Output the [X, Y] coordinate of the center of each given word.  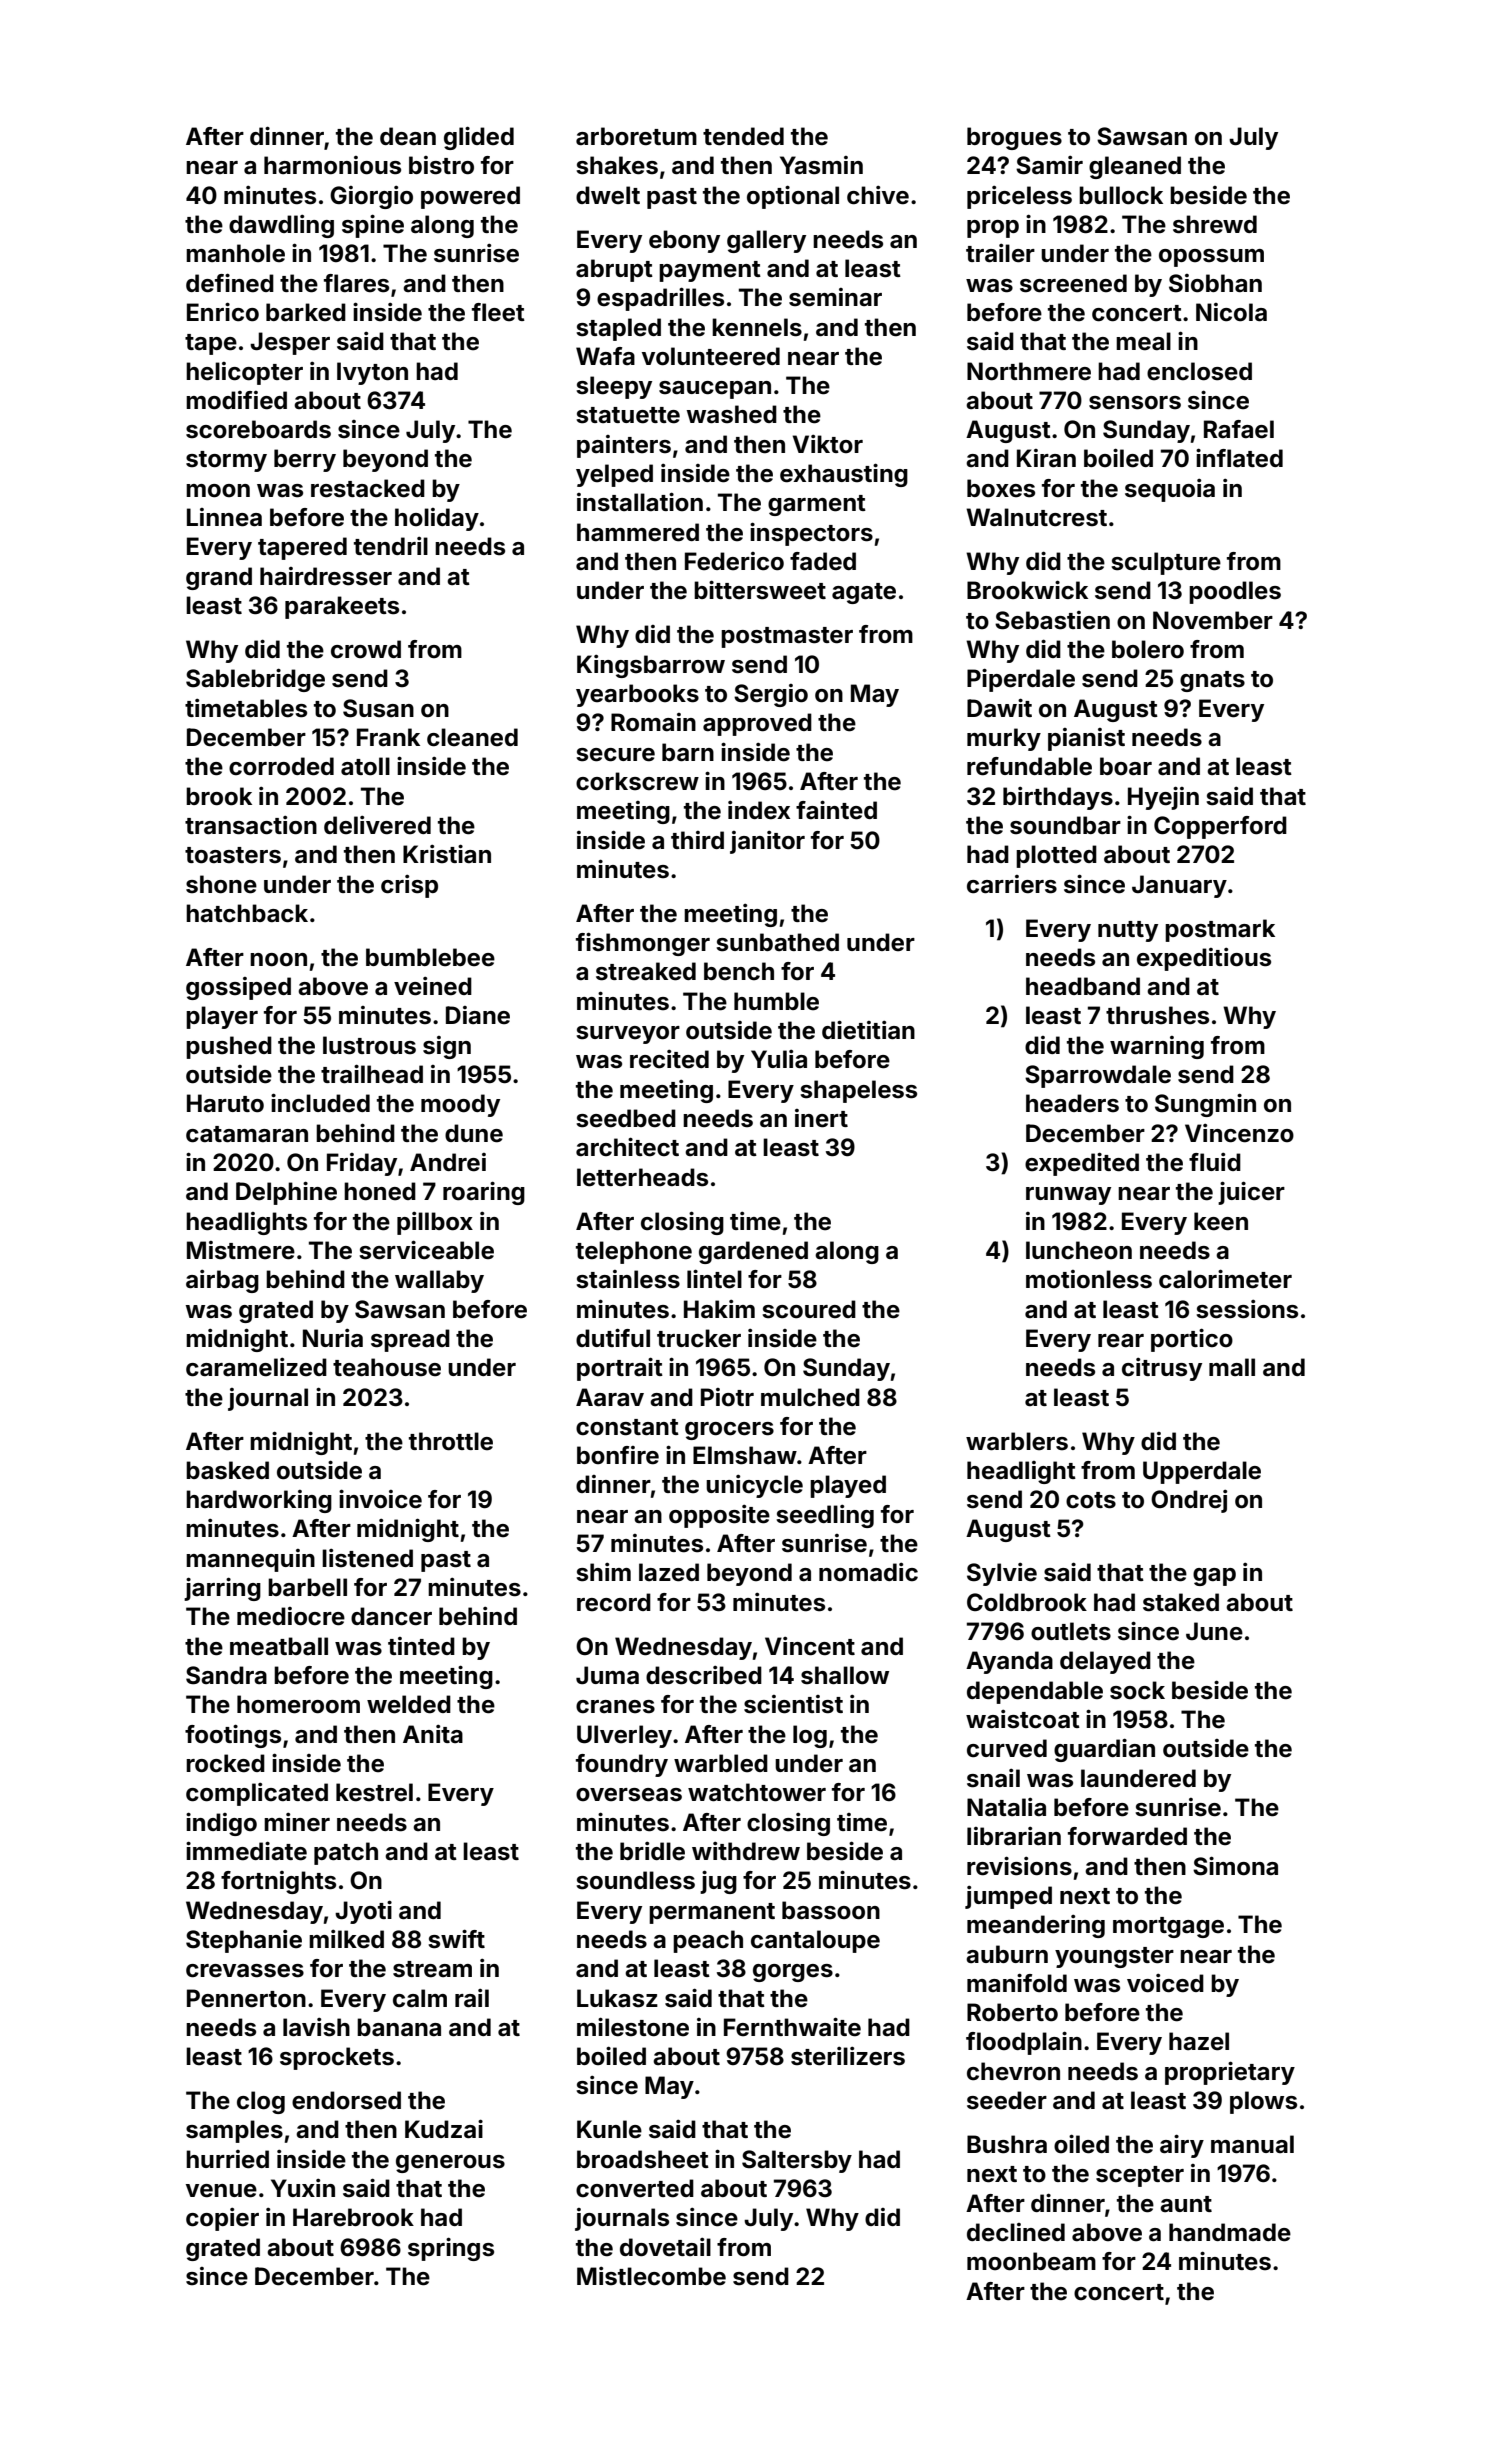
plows [1263, 2102]
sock [1137, 1690]
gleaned [1135, 167]
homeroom [298, 1704]
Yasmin [821, 165]
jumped [1008, 1897]
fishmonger [643, 944]
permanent [712, 1913]
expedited [1082, 1164]
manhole [235, 253]
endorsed [346, 2100]
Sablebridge [255, 680]
